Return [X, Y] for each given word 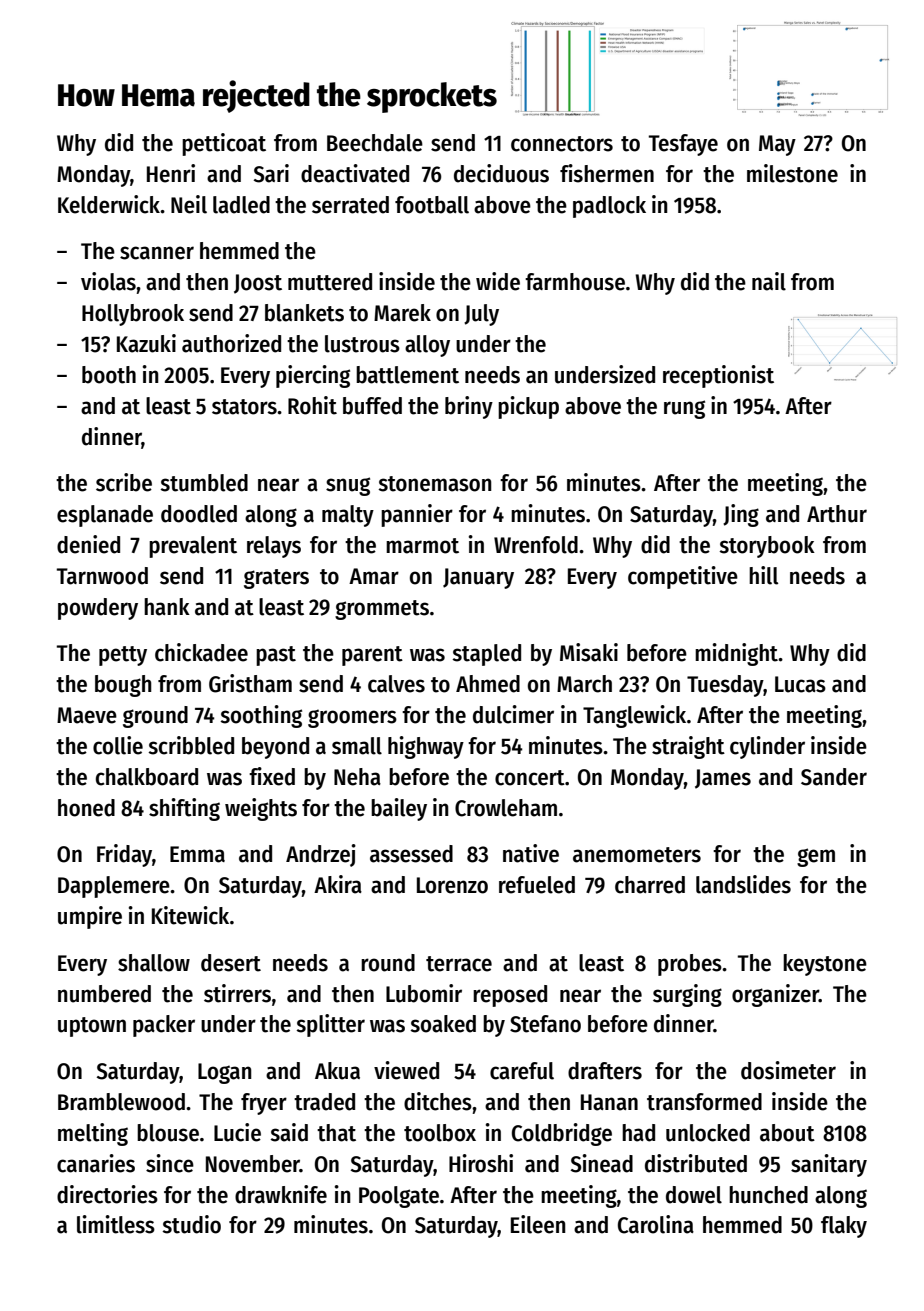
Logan [225, 1073]
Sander [834, 777]
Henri [171, 173]
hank [167, 607]
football [432, 205]
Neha [357, 777]
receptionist [718, 376]
